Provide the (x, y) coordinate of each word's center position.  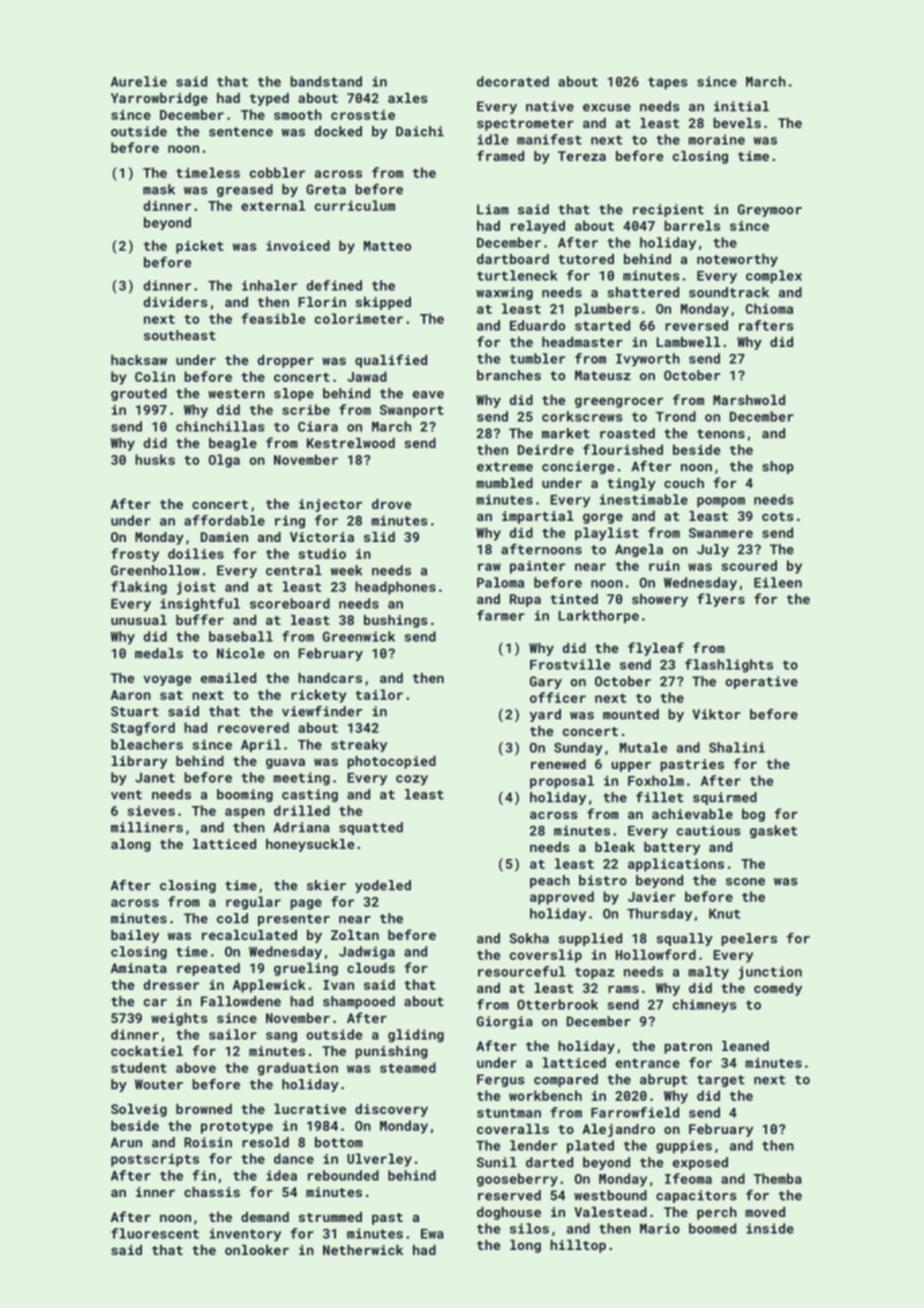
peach (550, 881)
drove (391, 504)
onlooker (257, 1250)
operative (761, 682)
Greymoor (770, 210)
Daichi (420, 131)
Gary (546, 682)
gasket (773, 832)
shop (778, 467)
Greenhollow (155, 570)
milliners (147, 827)
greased (245, 190)
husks (155, 459)
